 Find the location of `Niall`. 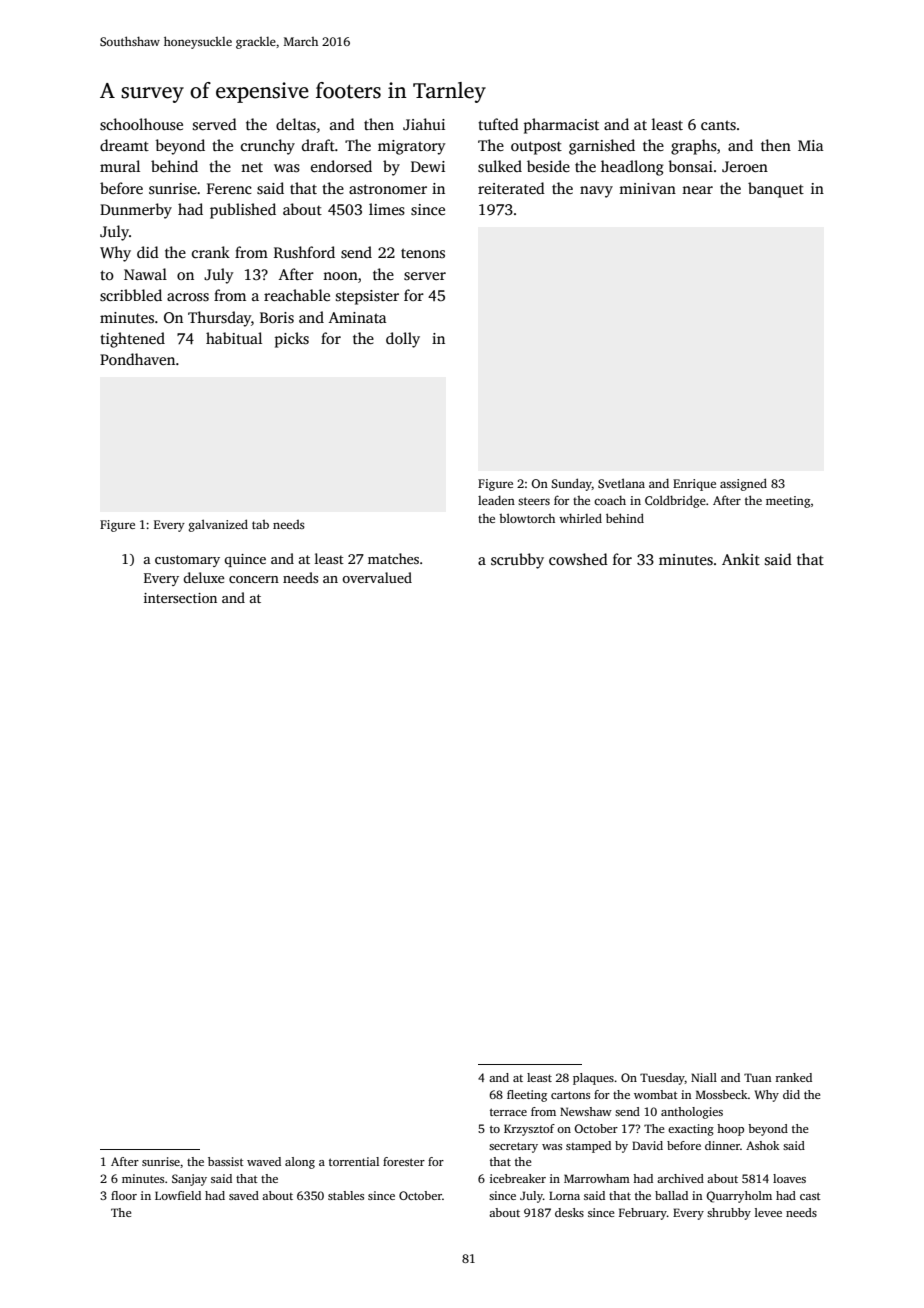

Niall is located at coordinates (704, 1077).
